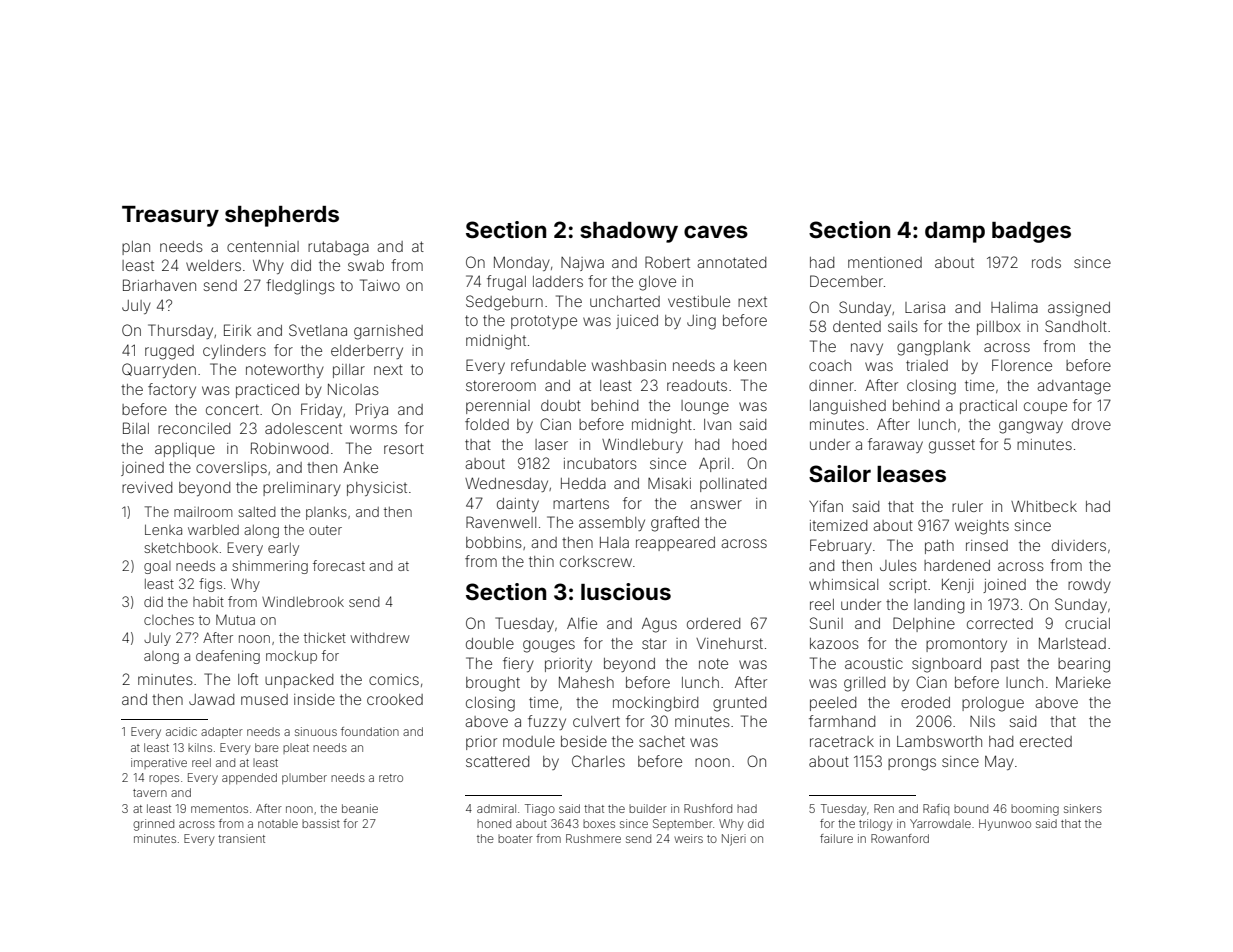  Describe the element at coordinates (170, 216) in the screenshot. I see `Treasury` at that location.
